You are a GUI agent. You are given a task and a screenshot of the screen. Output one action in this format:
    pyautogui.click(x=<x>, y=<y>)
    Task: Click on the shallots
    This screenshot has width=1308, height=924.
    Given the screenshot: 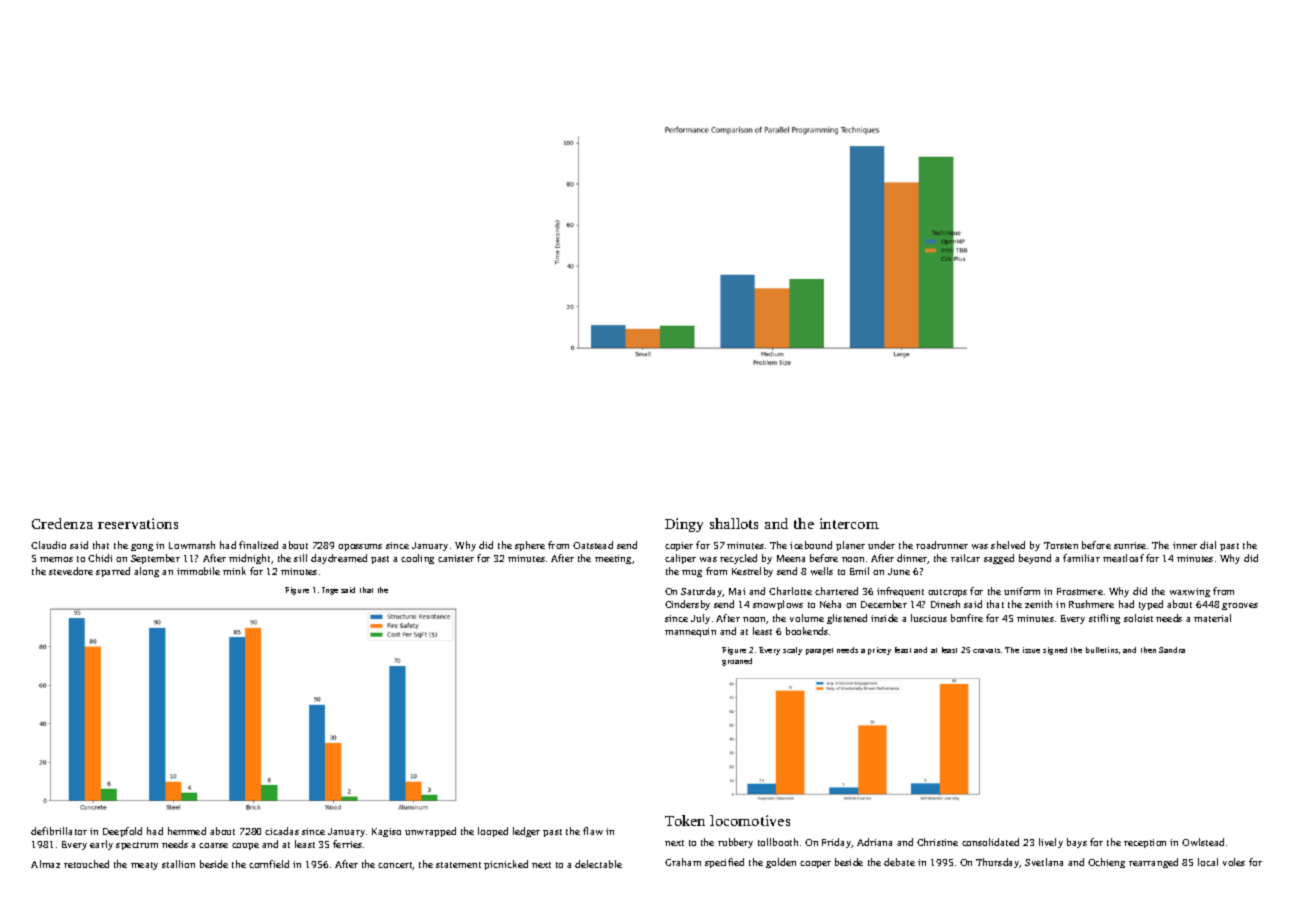 What is the action you would take?
    pyautogui.click(x=734, y=523)
